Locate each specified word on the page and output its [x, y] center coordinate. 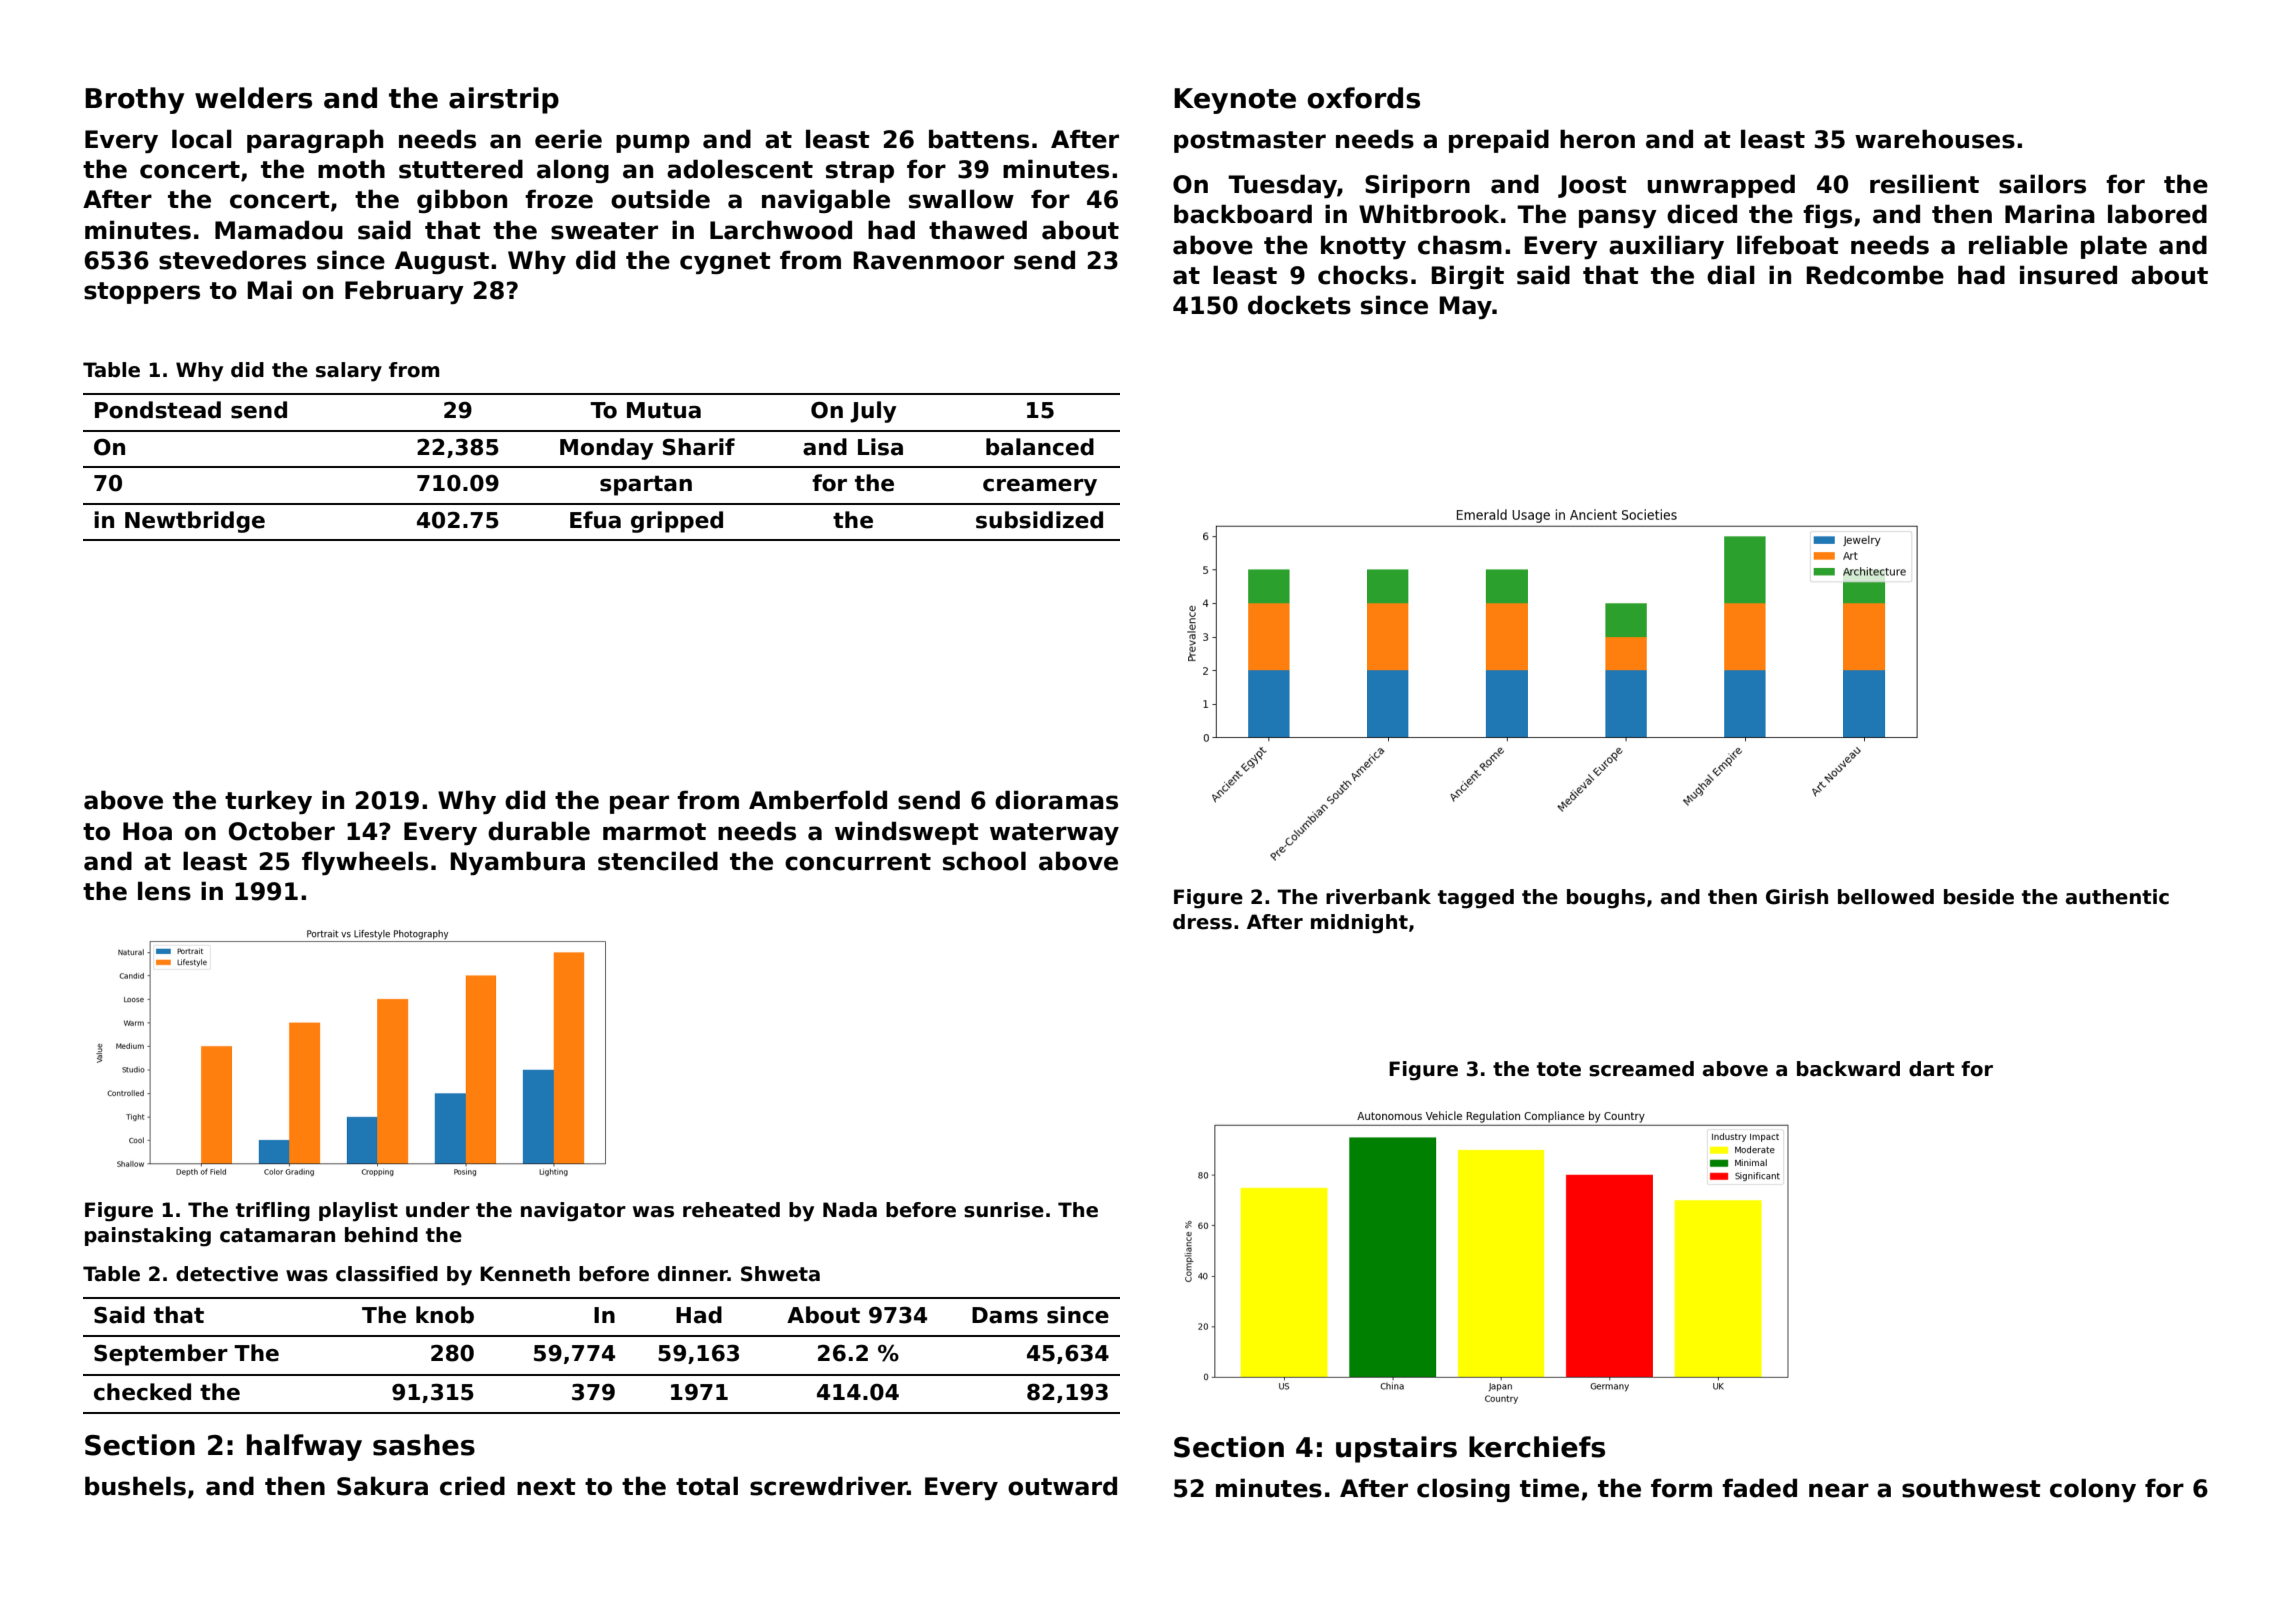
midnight [1359, 924]
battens [979, 139]
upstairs [1396, 1449]
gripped [677, 522]
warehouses [1935, 139]
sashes [424, 1445]
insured [2068, 275]
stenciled [658, 861]
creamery [1040, 487]
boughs [1606, 899]
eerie [568, 139]
